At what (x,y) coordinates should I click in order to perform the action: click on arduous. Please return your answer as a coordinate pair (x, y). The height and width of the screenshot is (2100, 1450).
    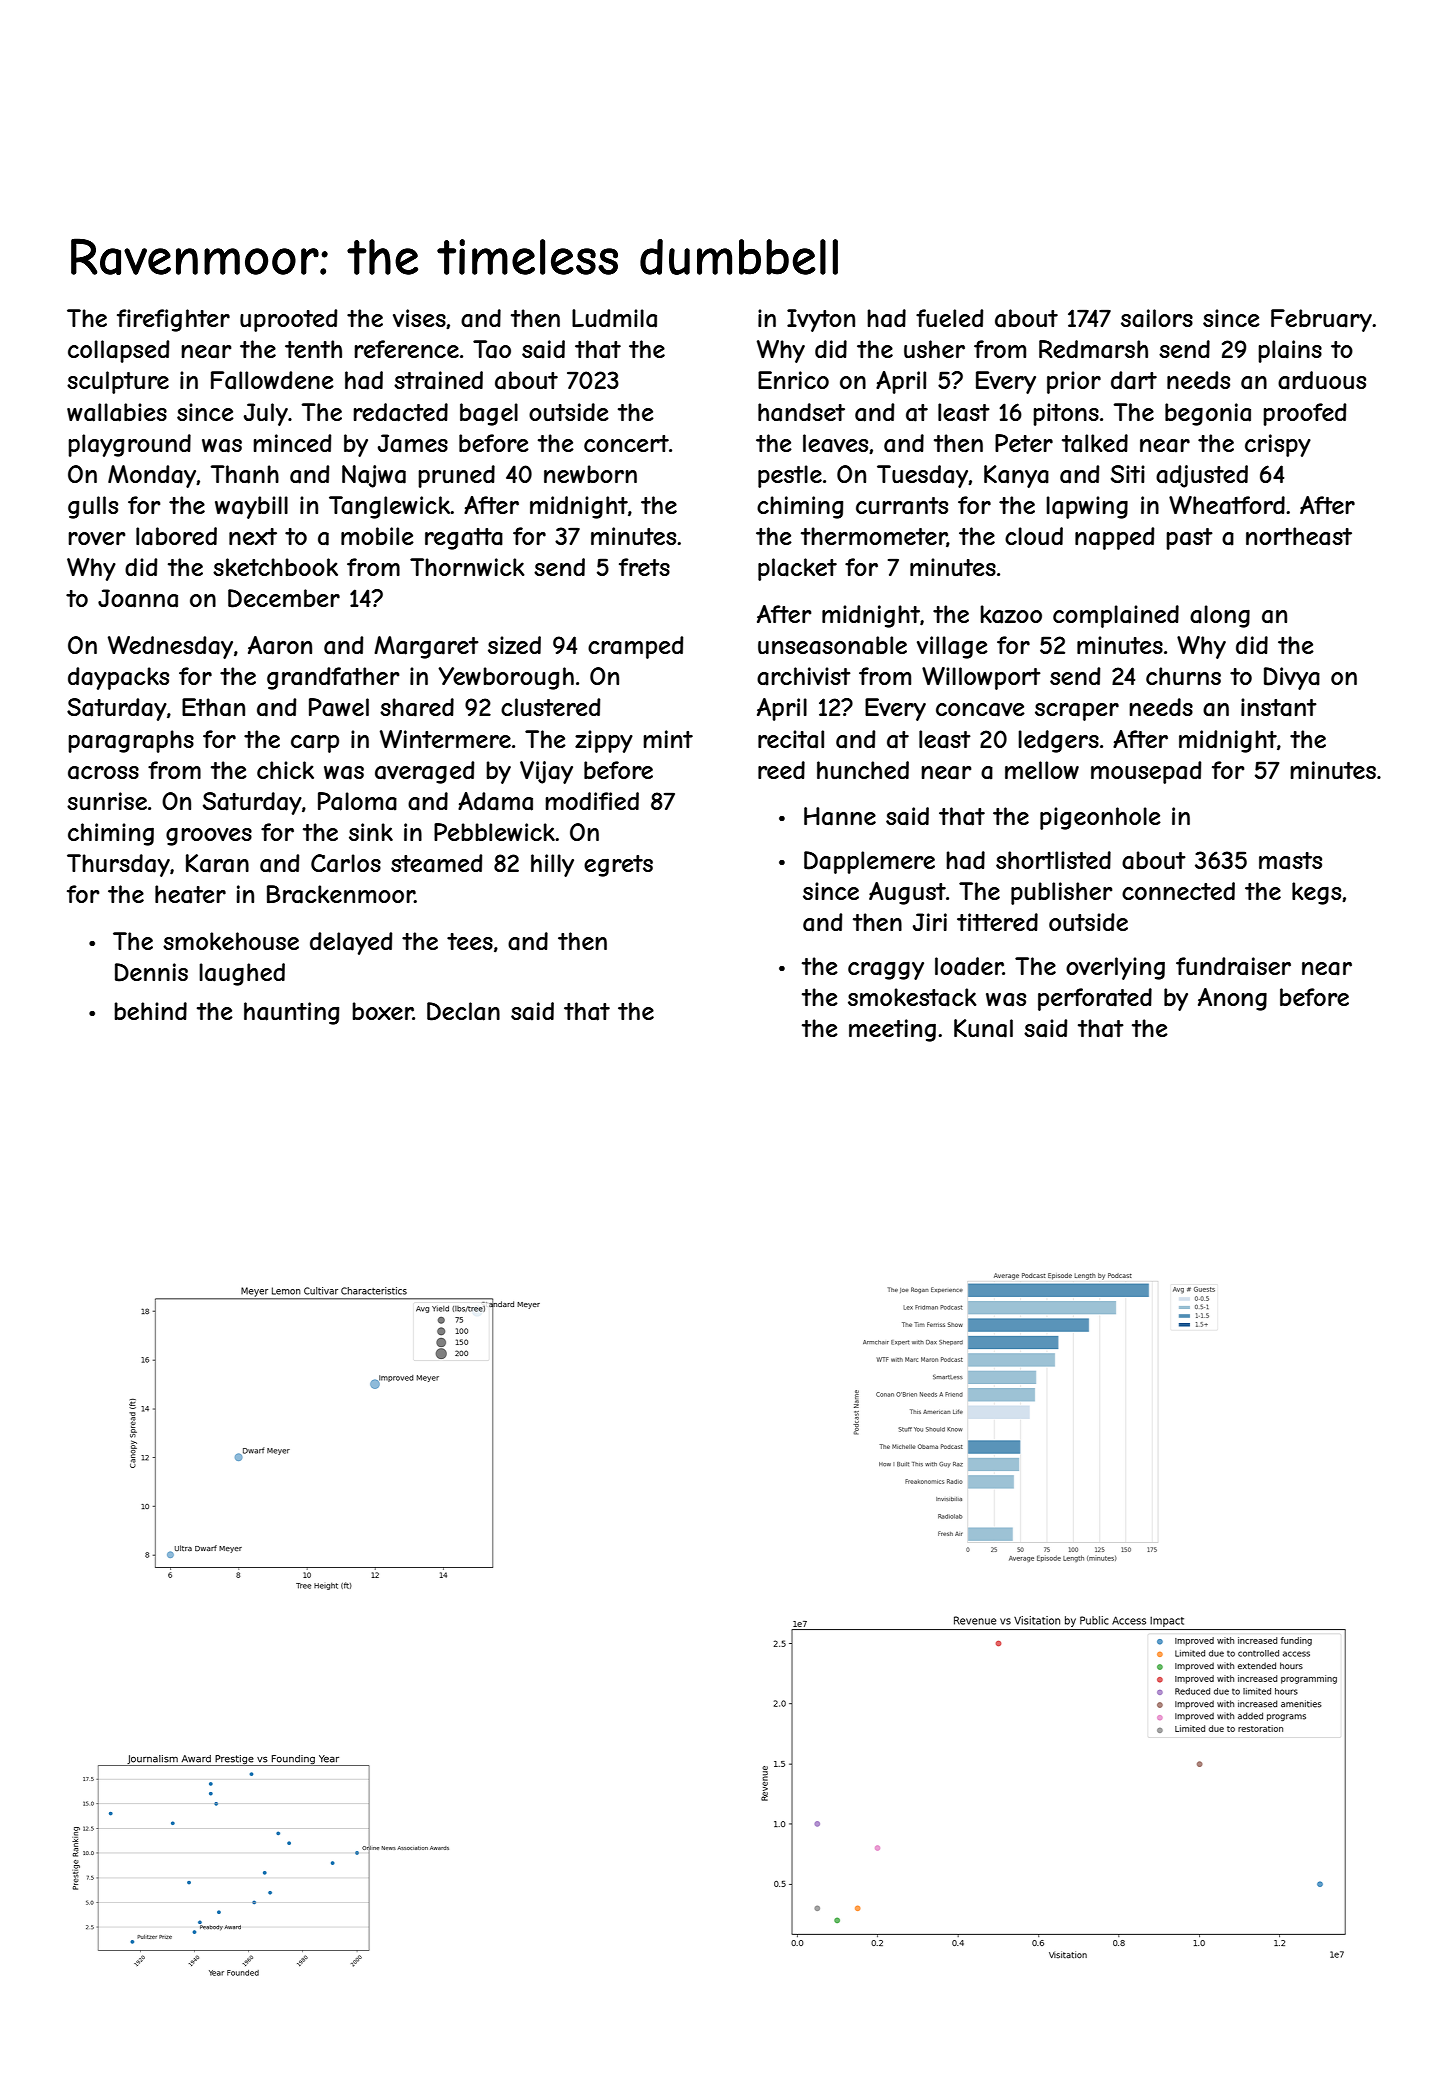
    Looking at the image, I should click on (1322, 380).
